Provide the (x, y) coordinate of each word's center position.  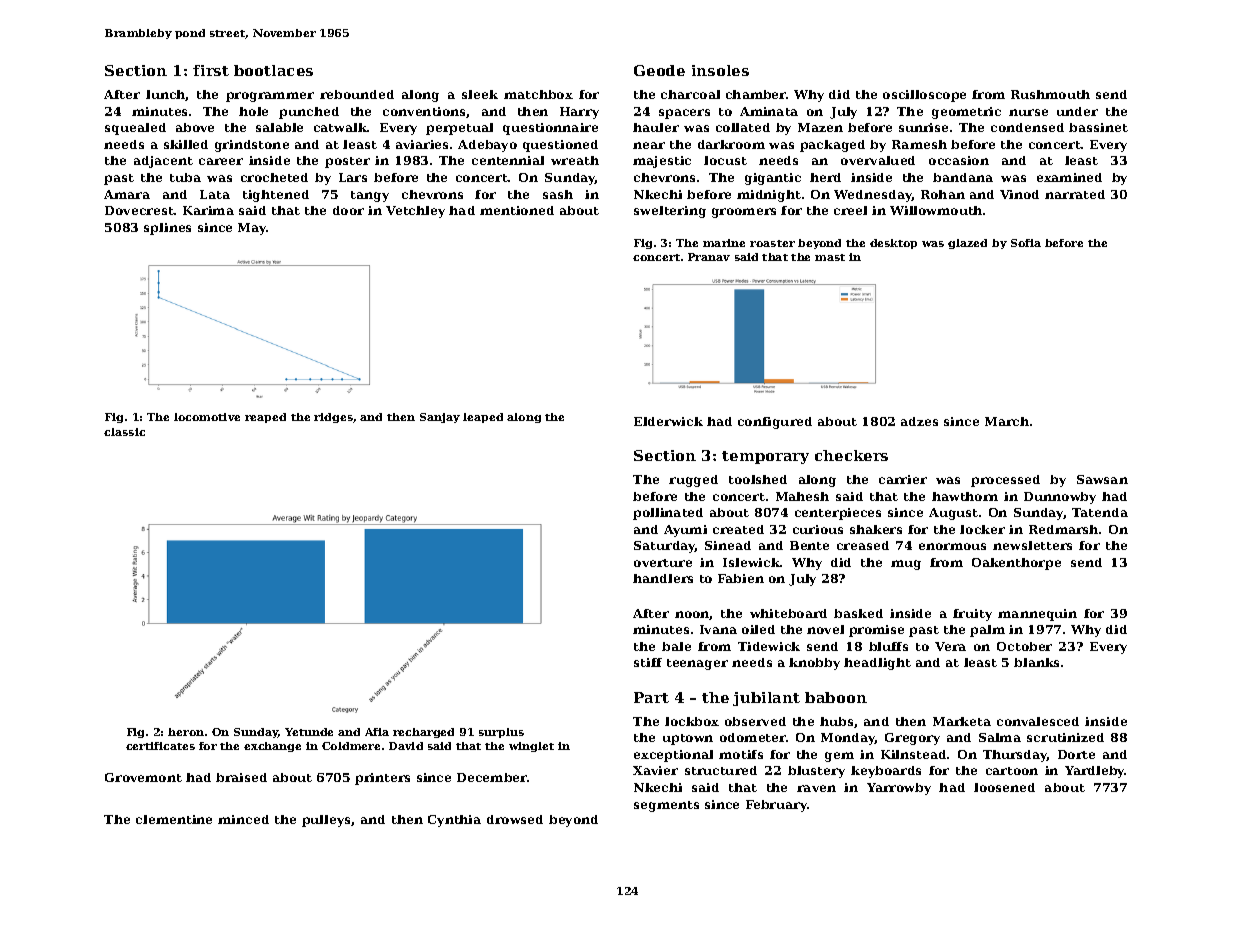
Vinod (1019, 194)
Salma (1000, 737)
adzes (919, 421)
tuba (185, 177)
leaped (483, 418)
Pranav (709, 257)
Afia (377, 732)
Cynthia (454, 821)
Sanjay (440, 418)
